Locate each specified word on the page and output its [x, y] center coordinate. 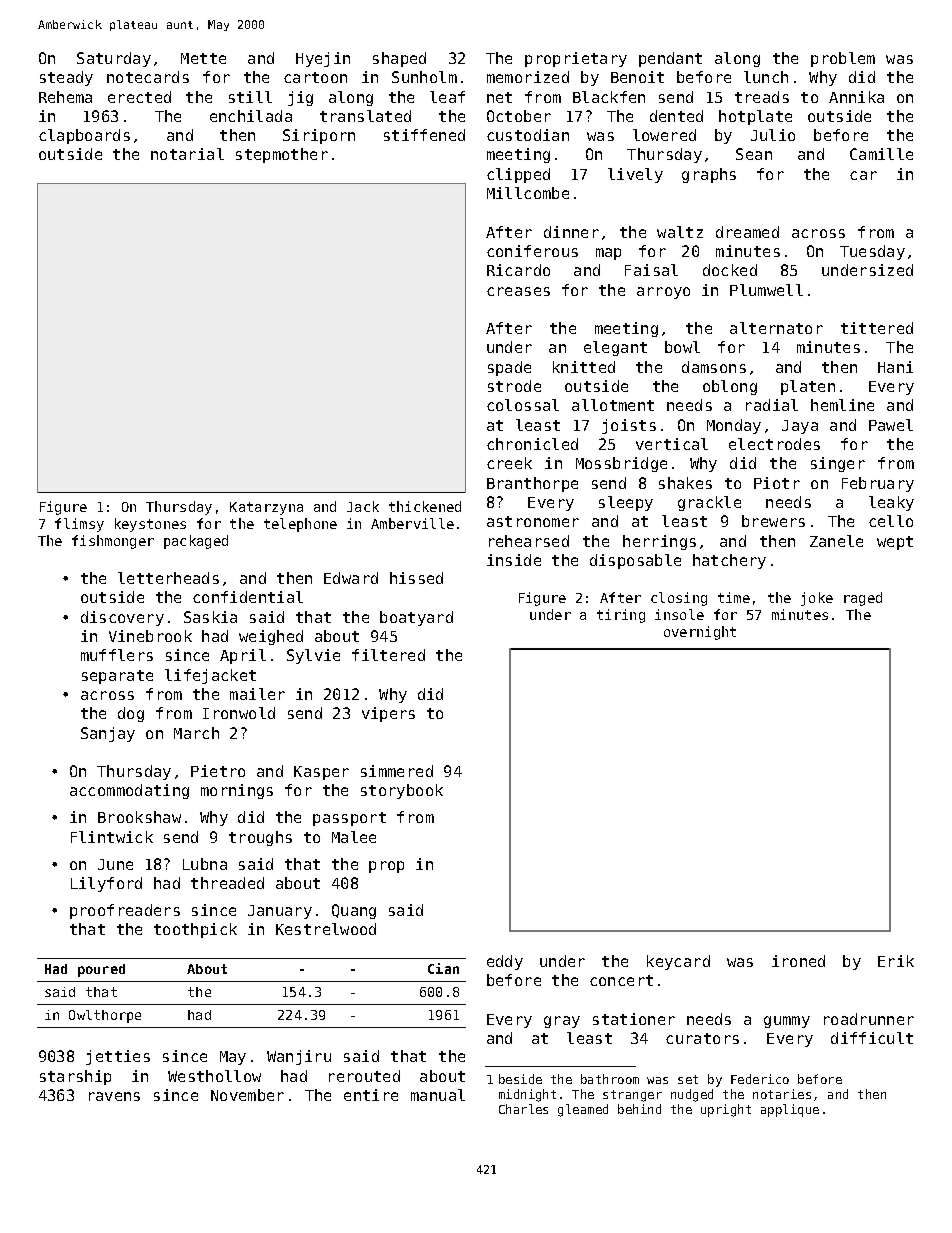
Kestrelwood [326, 929]
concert [621, 980]
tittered [877, 328]
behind [639, 1109]
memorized [528, 77]
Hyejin [323, 59]
